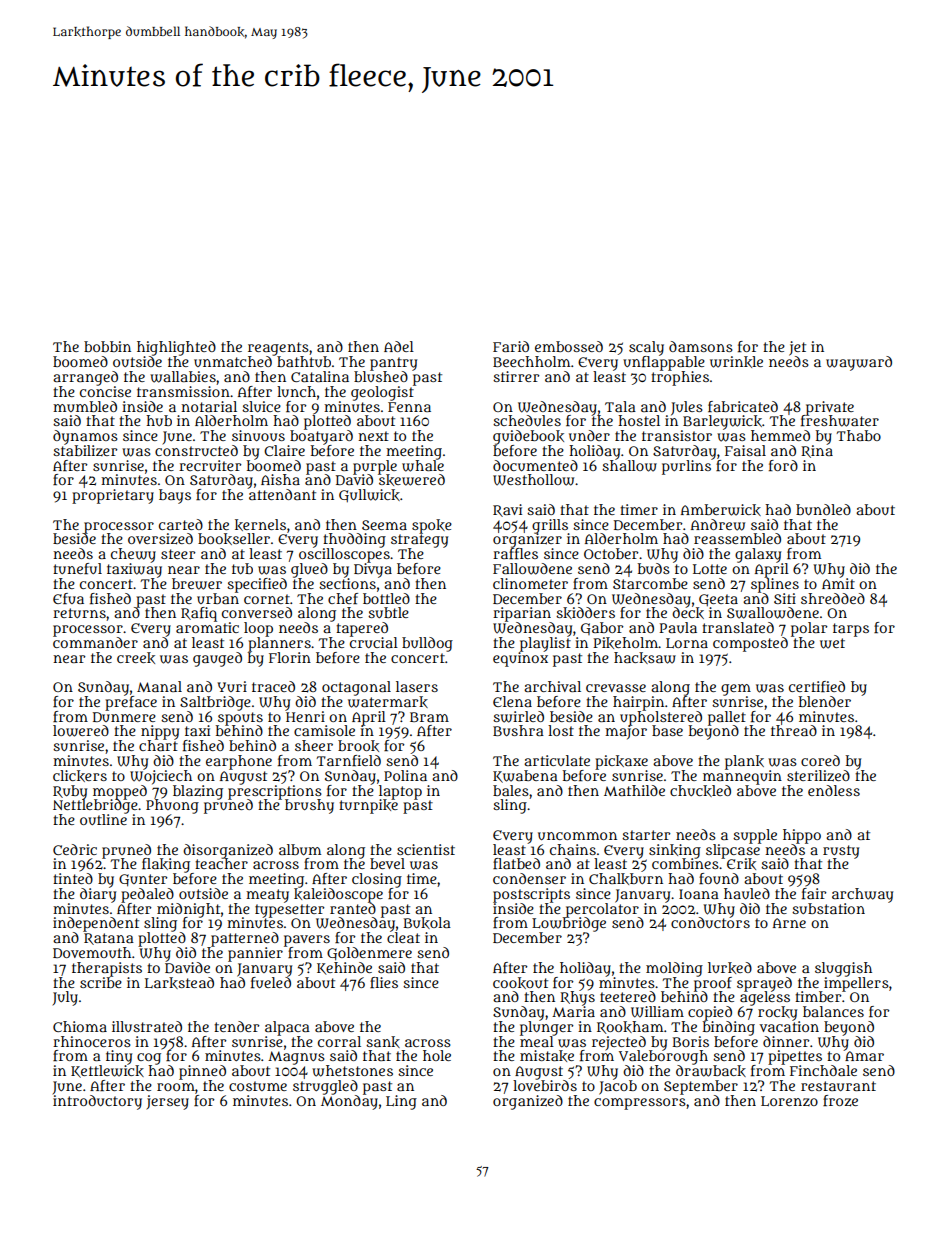 The height and width of the screenshot is (1233, 952). I want to click on illustrated, so click(147, 1026).
